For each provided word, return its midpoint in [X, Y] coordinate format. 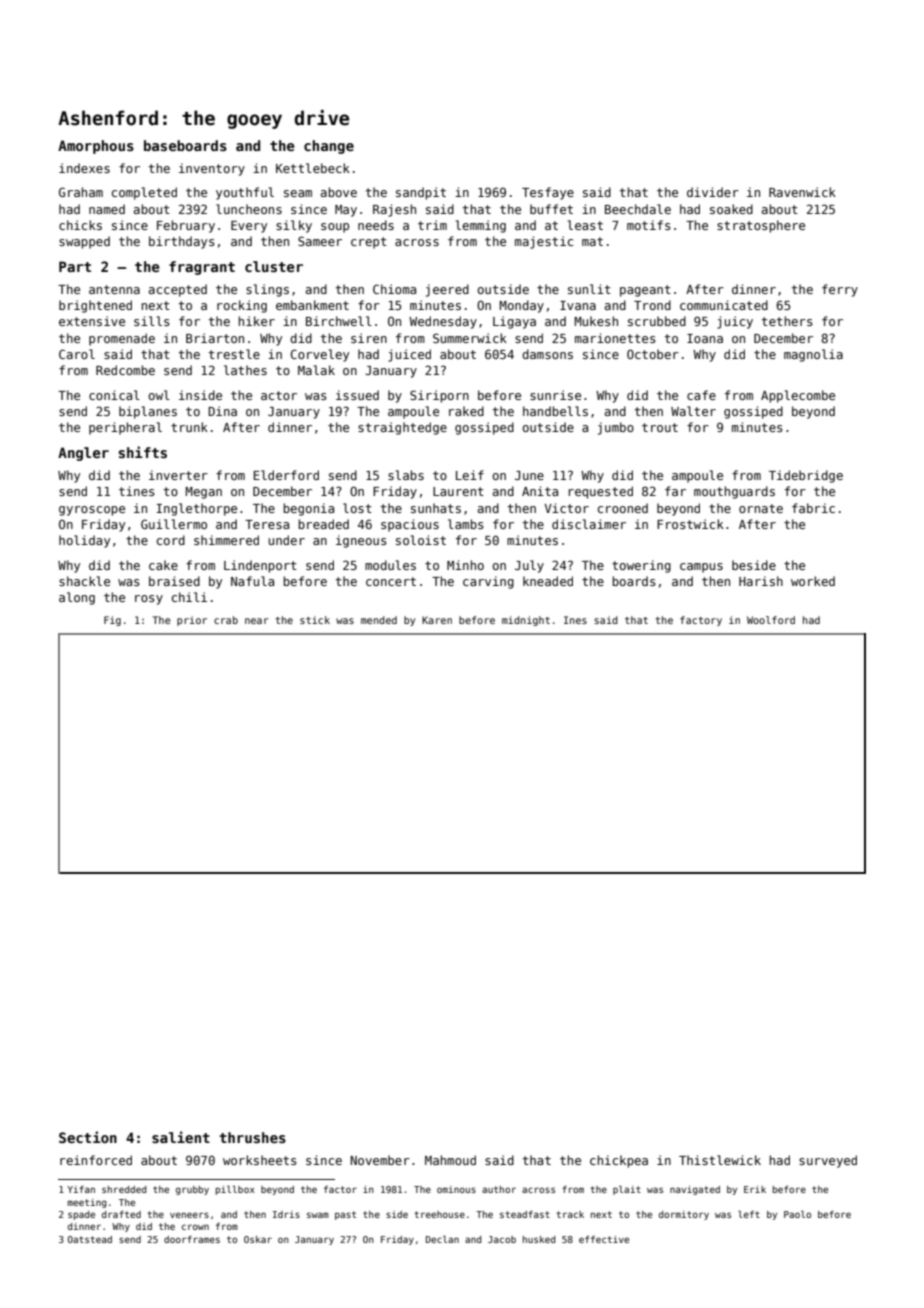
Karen [437, 620]
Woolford [771, 620]
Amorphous [96, 147]
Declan [442, 1239]
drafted [121, 1214]
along [77, 598]
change [329, 147]
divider [713, 192]
